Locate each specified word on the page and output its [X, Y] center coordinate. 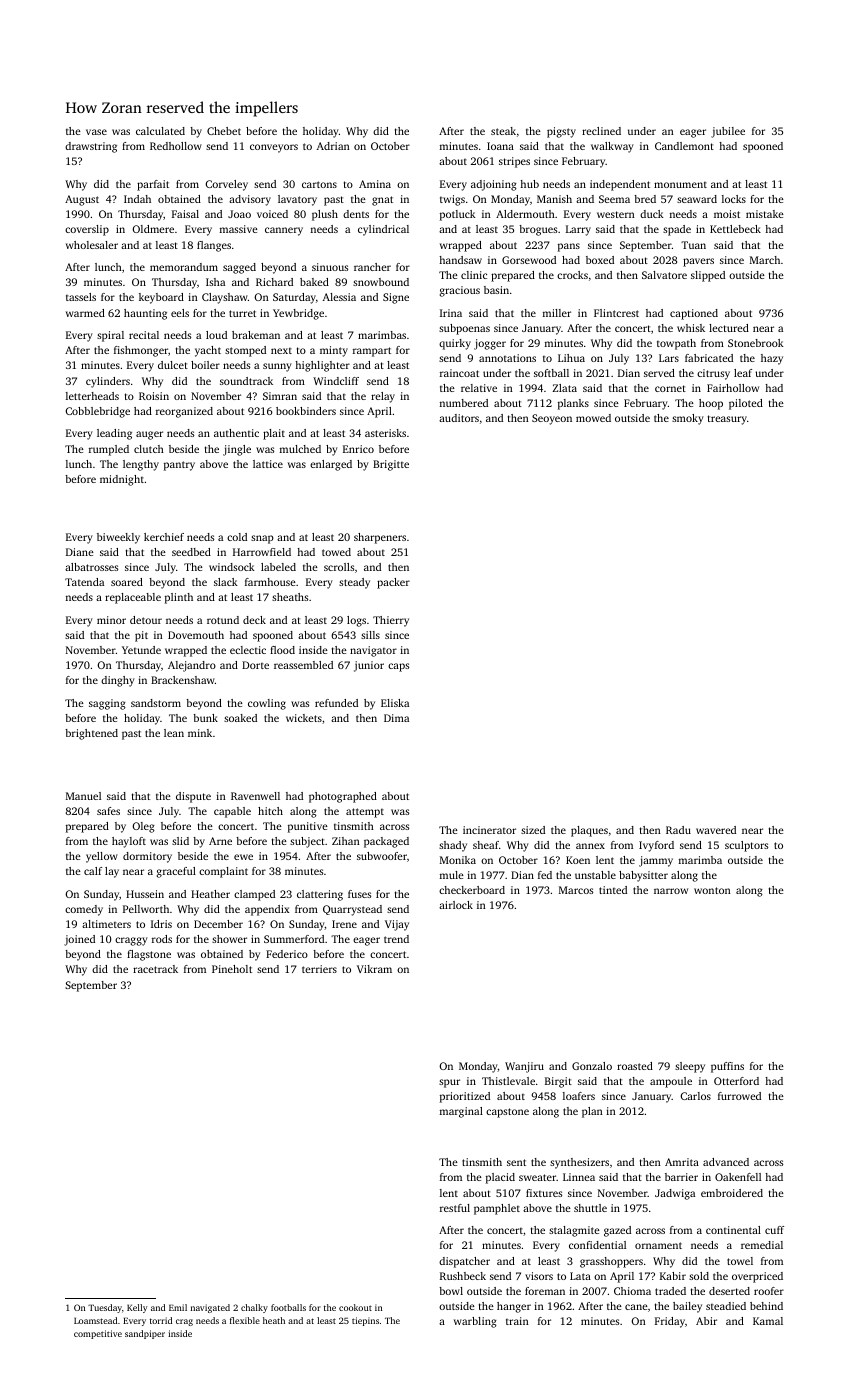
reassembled [303, 665]
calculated [160, 131]
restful [455, 1208]
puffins [727, 1067]
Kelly [137, 1308]
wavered [716, 830]
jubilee [728, 132]
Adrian [333, 146]
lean [174, 733]
